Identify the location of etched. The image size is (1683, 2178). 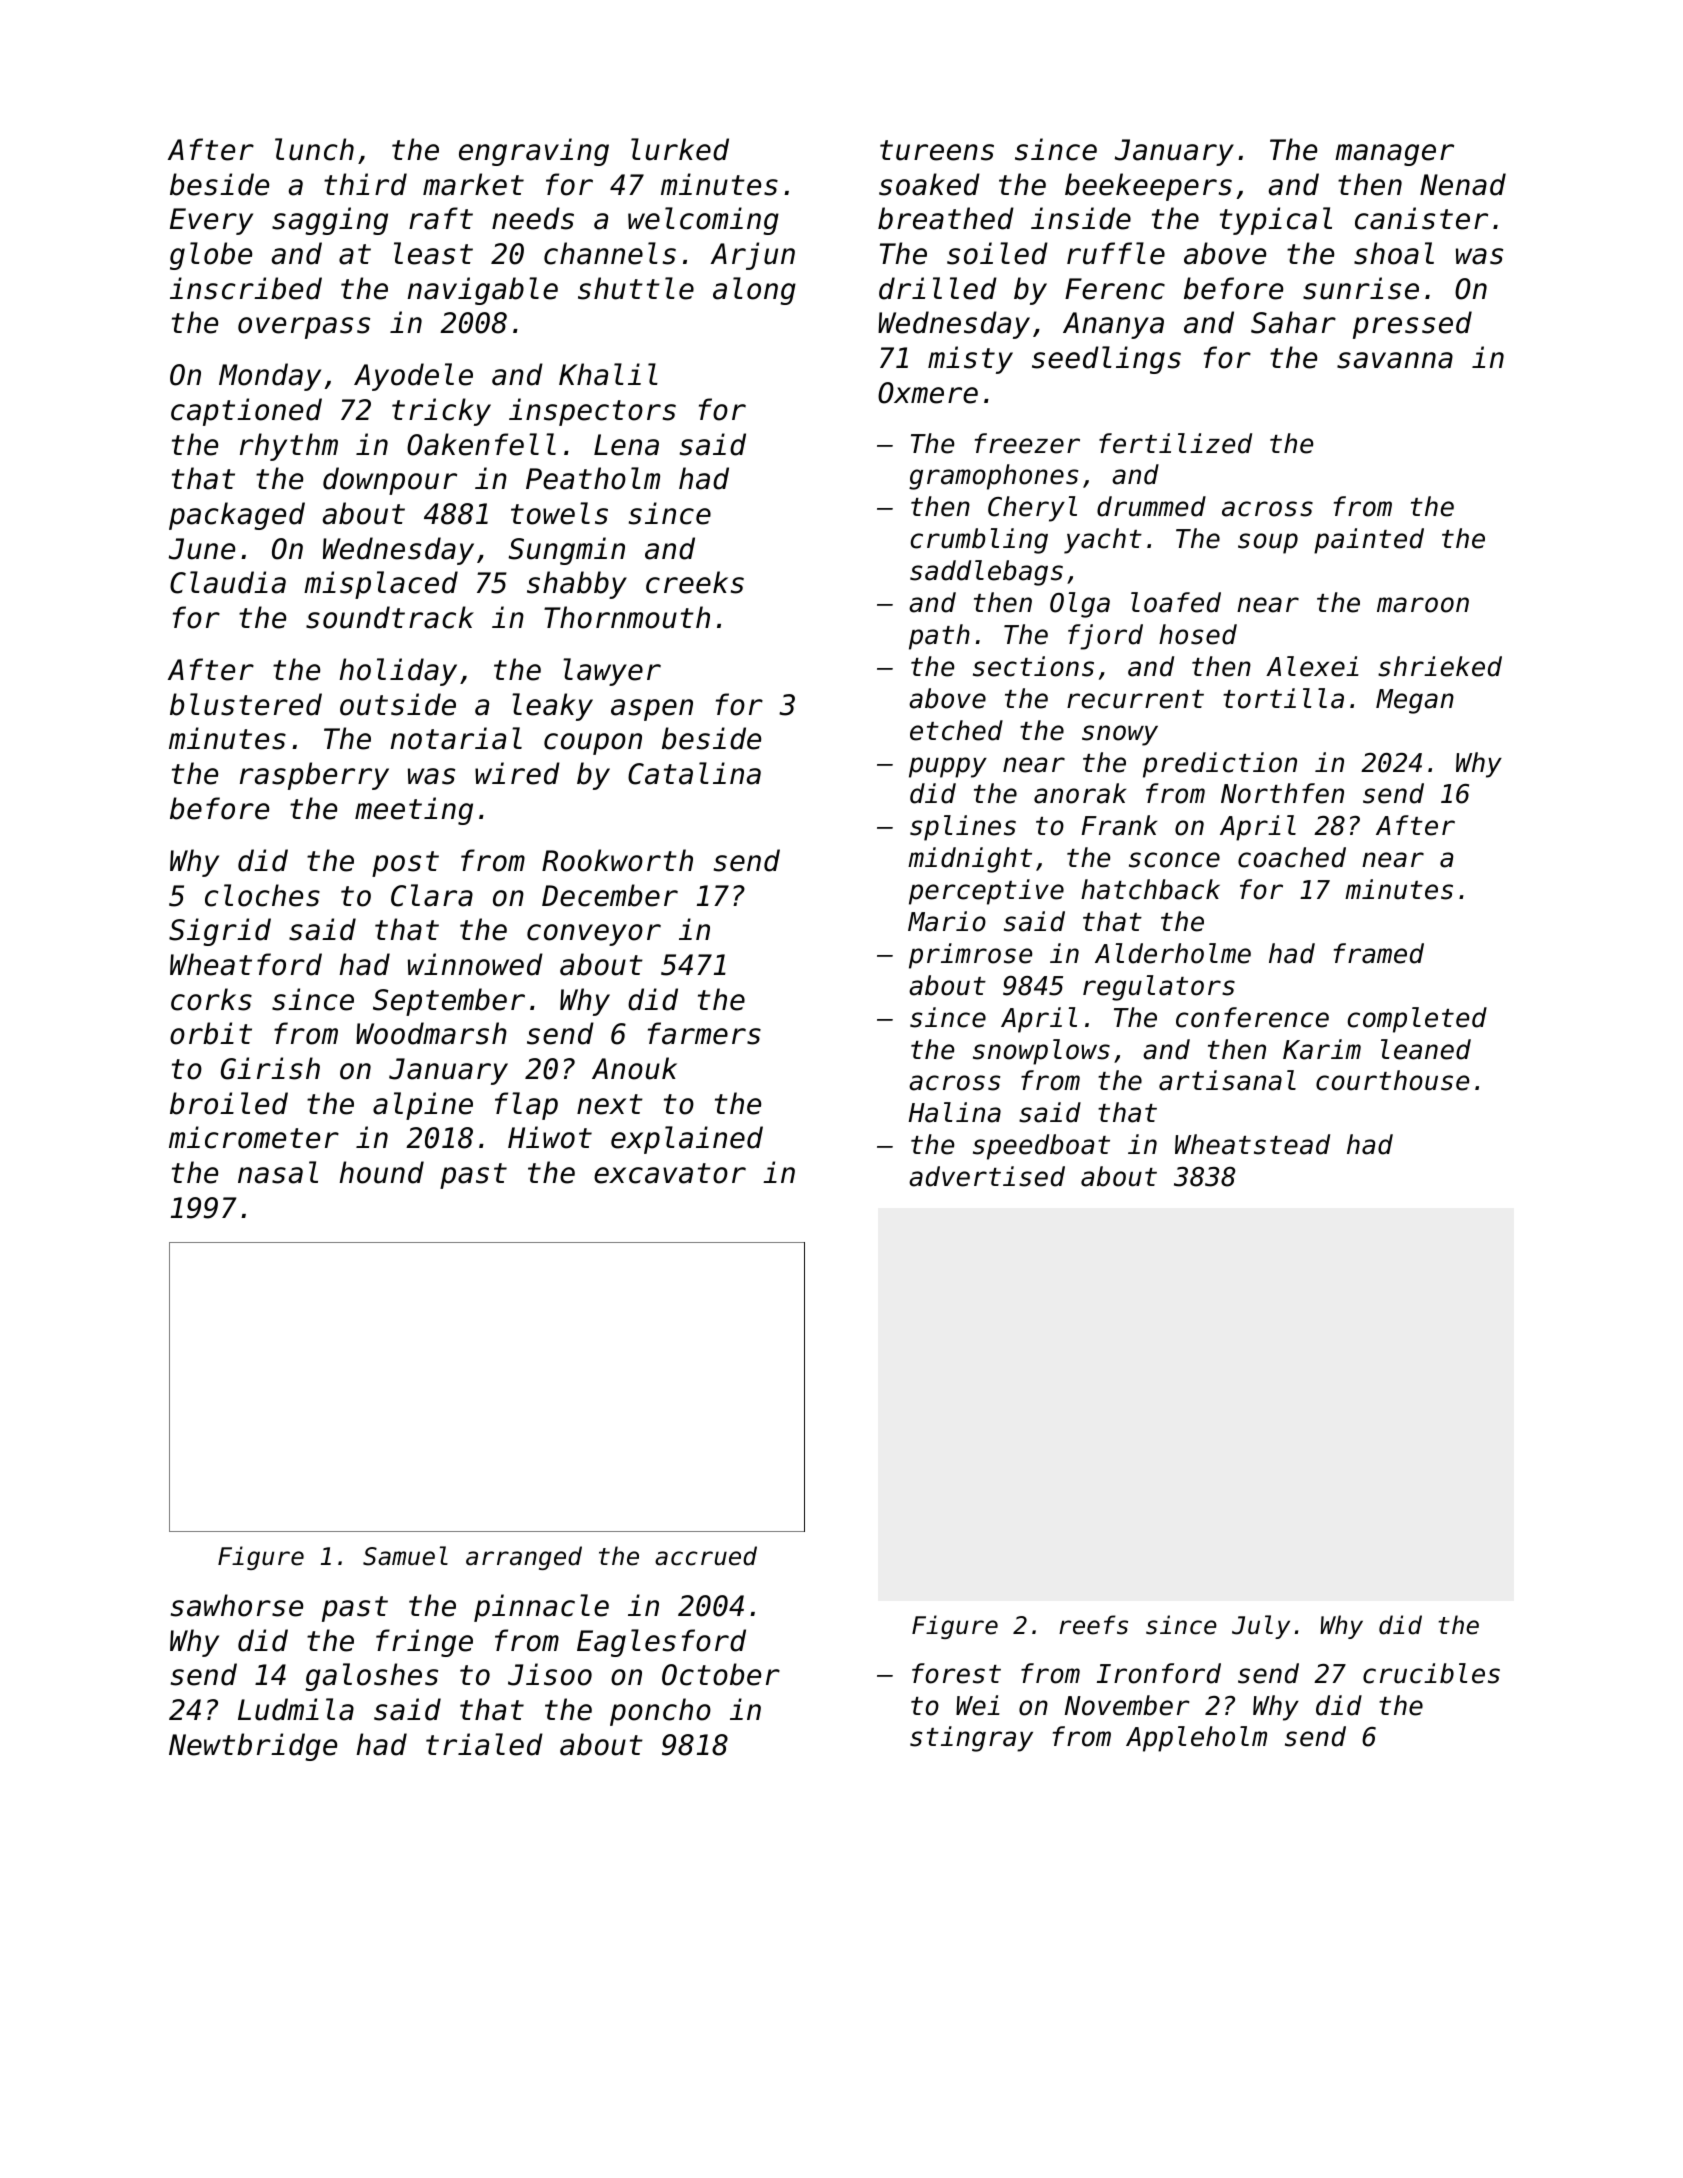
(956, 730).
